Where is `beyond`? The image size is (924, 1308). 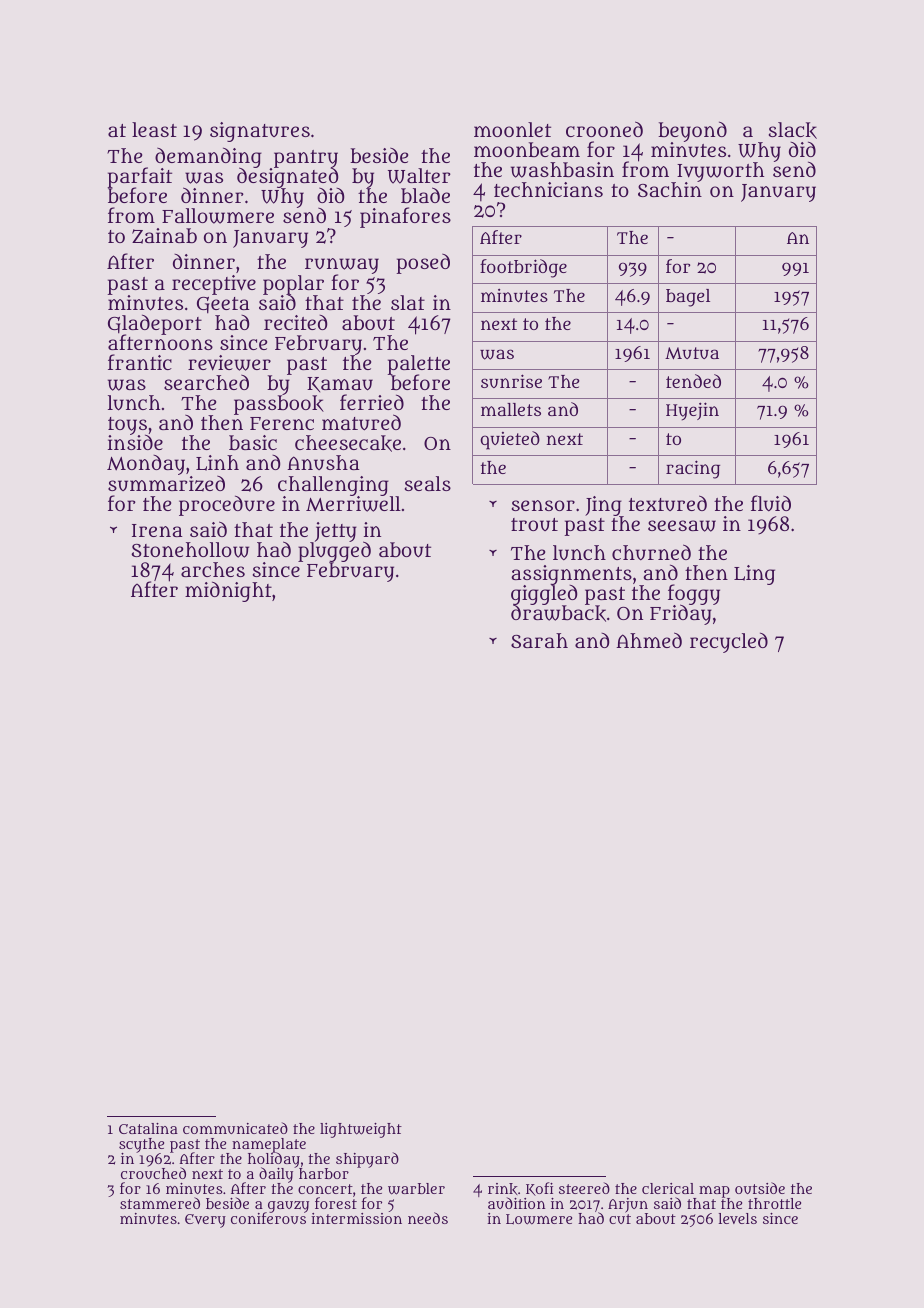 beyond is located at coordinates (692, 131).
